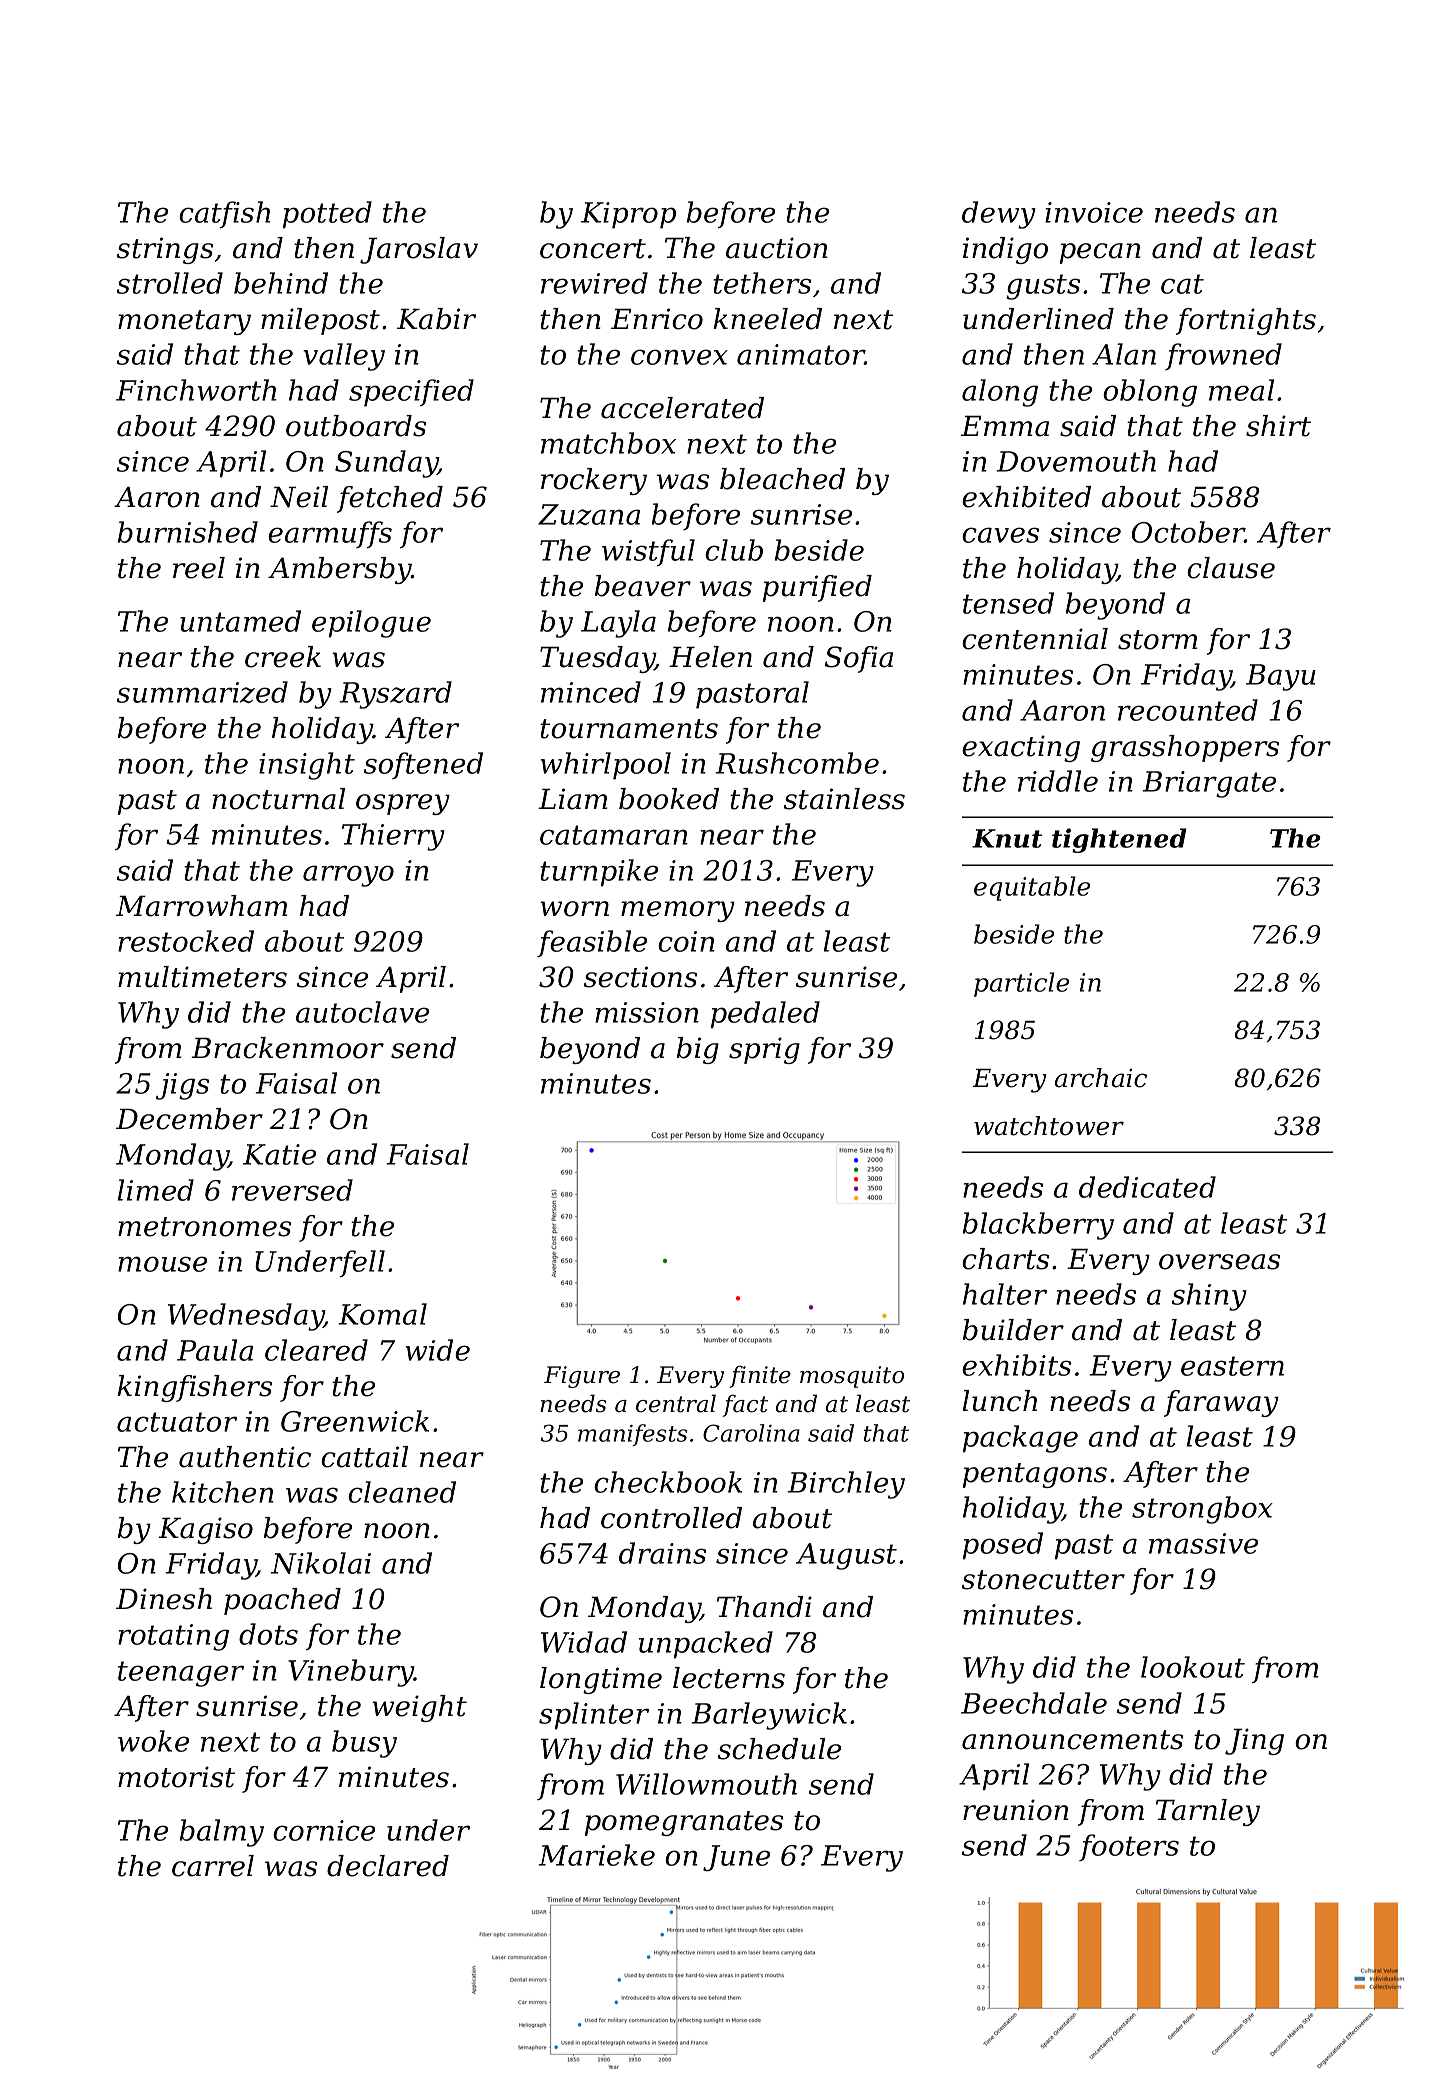 The height and width of the document is (2100, 1450). What do you see at coordinates (1209, 784) in the document?
I see `Briargate` at bounding box center [1209, 784].
